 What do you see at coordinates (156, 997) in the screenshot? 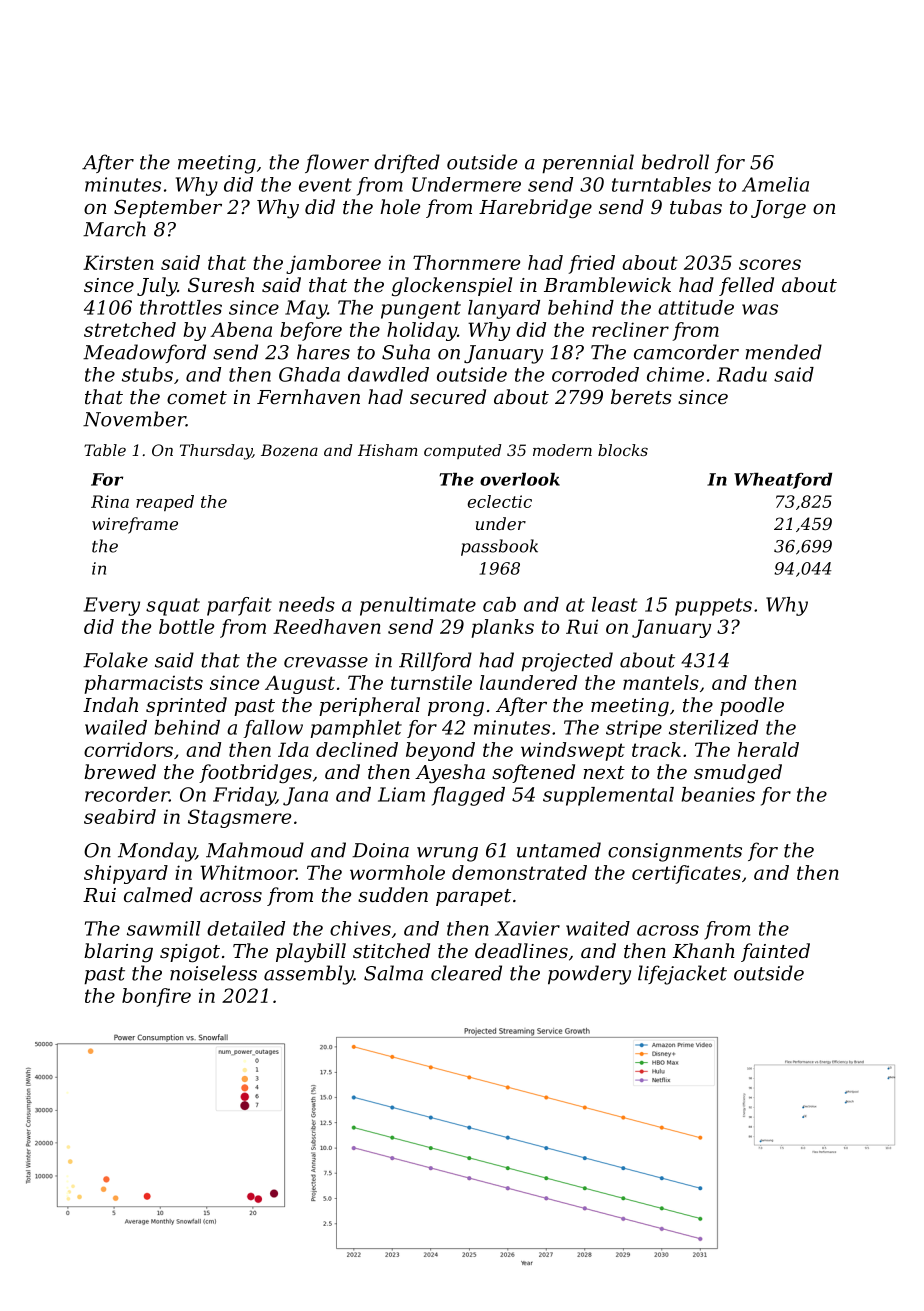
I see `bonfire` at bounding box center [156, 997].
